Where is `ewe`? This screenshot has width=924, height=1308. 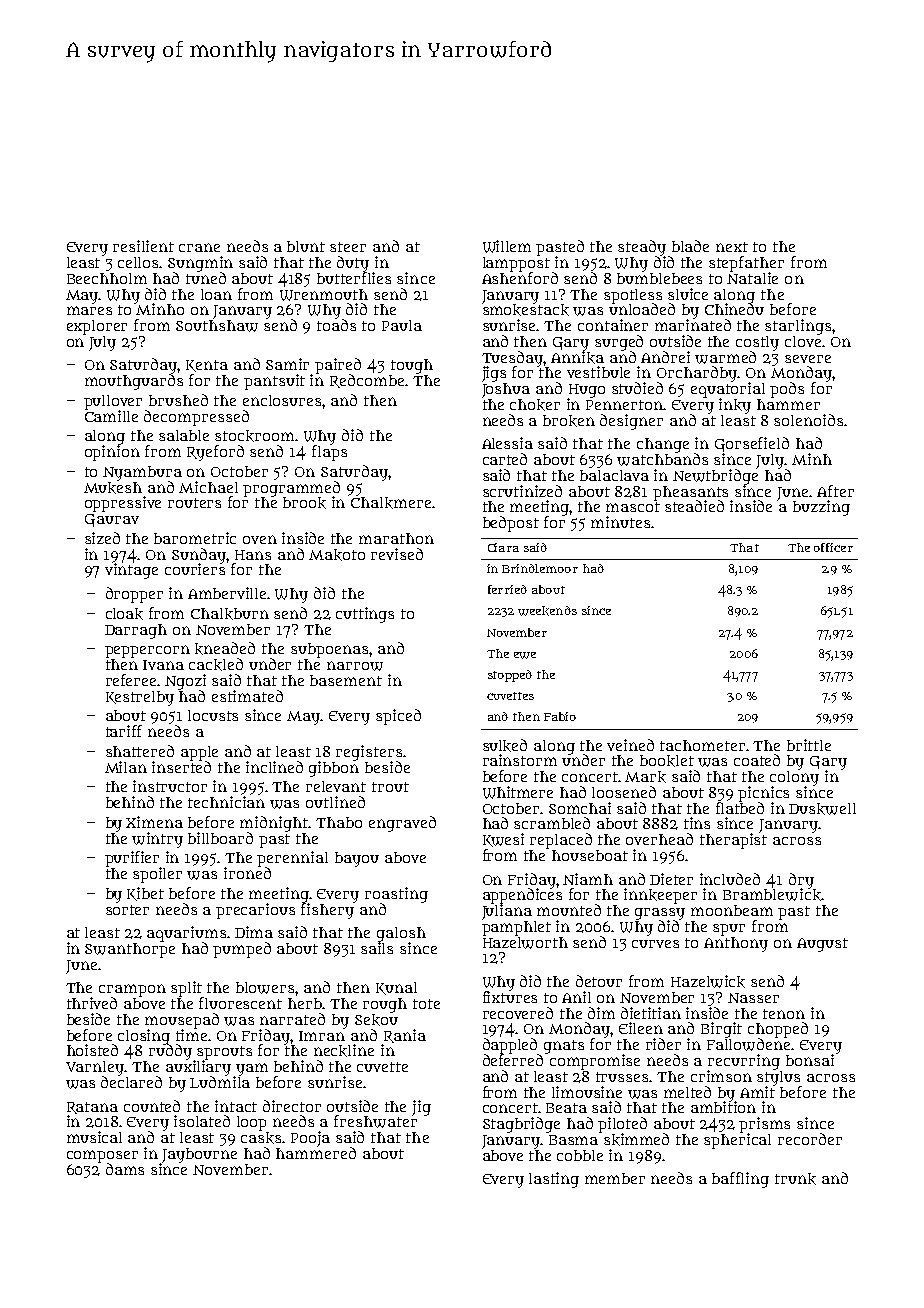 ewe is located at coordinates (525, 655).
